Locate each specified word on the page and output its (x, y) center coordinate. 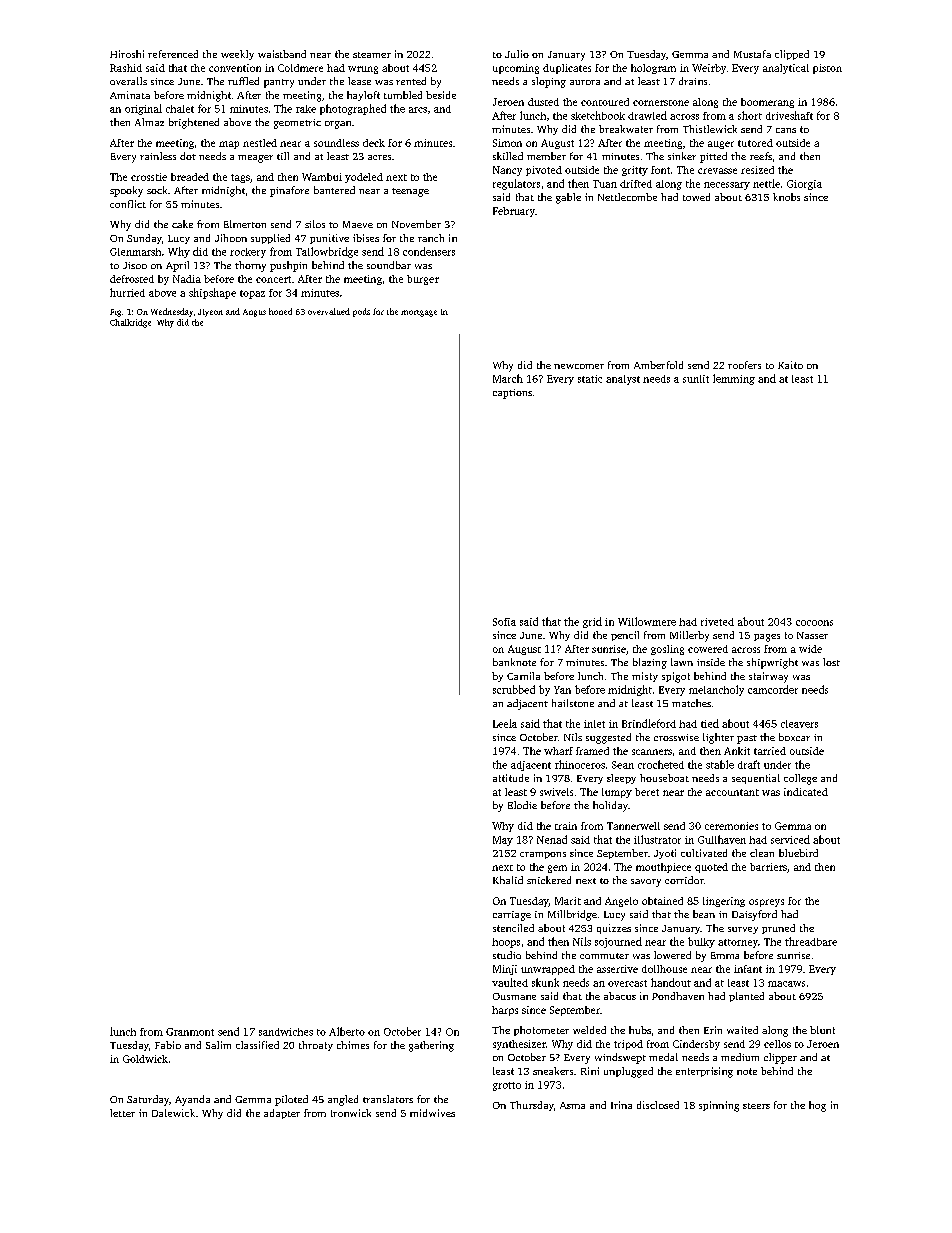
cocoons (814, 623)
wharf (558, 751)
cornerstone (661, 103)
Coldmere (300, 68)
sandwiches (286, 1032)
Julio (517, 54)
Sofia (504, 622)
